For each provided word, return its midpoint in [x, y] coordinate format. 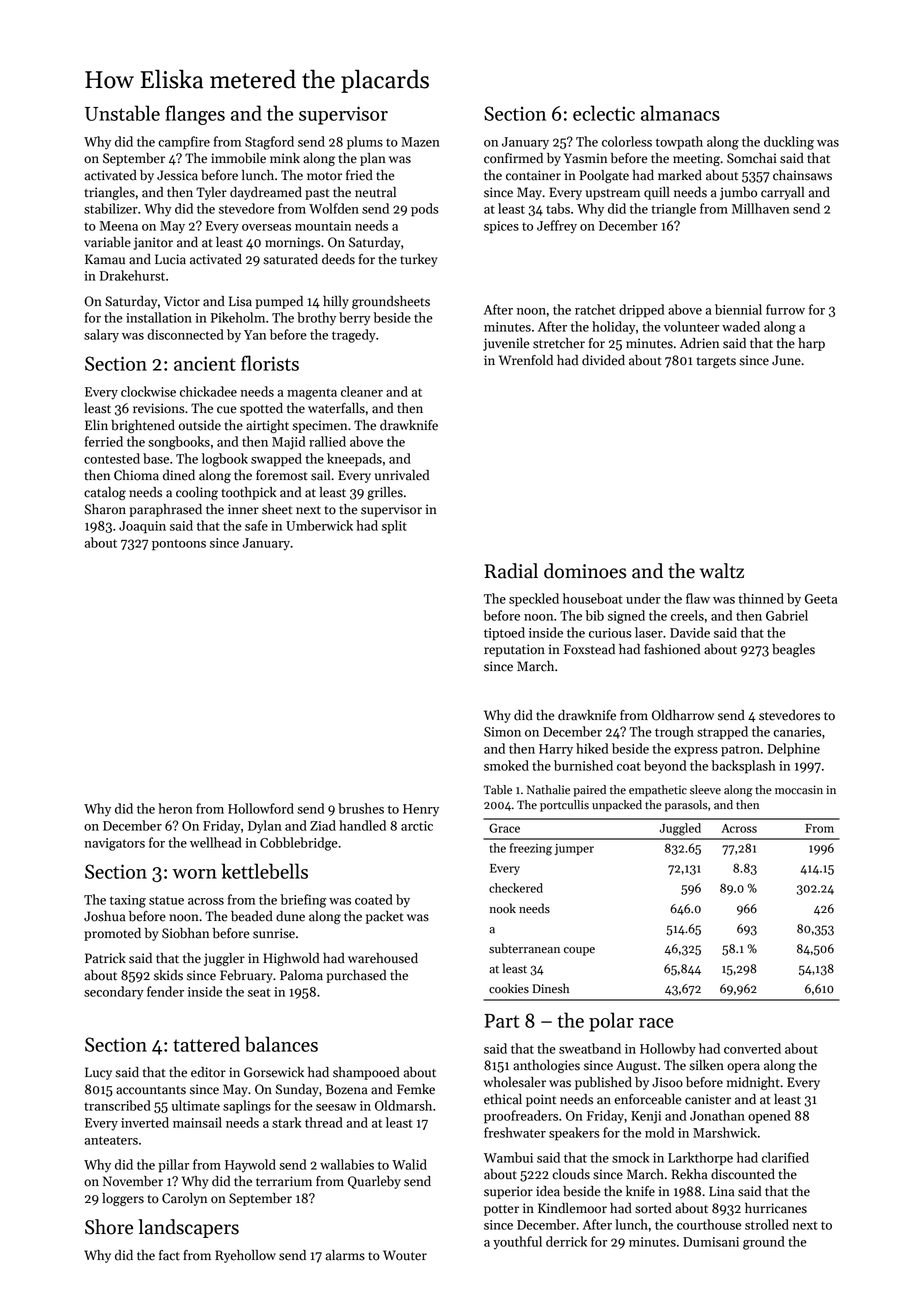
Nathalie [548, 790]
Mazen [420, 142]
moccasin [799, 790]
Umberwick [319, 525]
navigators [114, 844]
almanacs [680, 113]
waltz [722, 571]
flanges [195, 115]
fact [169, 1255]
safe [256, 525]
